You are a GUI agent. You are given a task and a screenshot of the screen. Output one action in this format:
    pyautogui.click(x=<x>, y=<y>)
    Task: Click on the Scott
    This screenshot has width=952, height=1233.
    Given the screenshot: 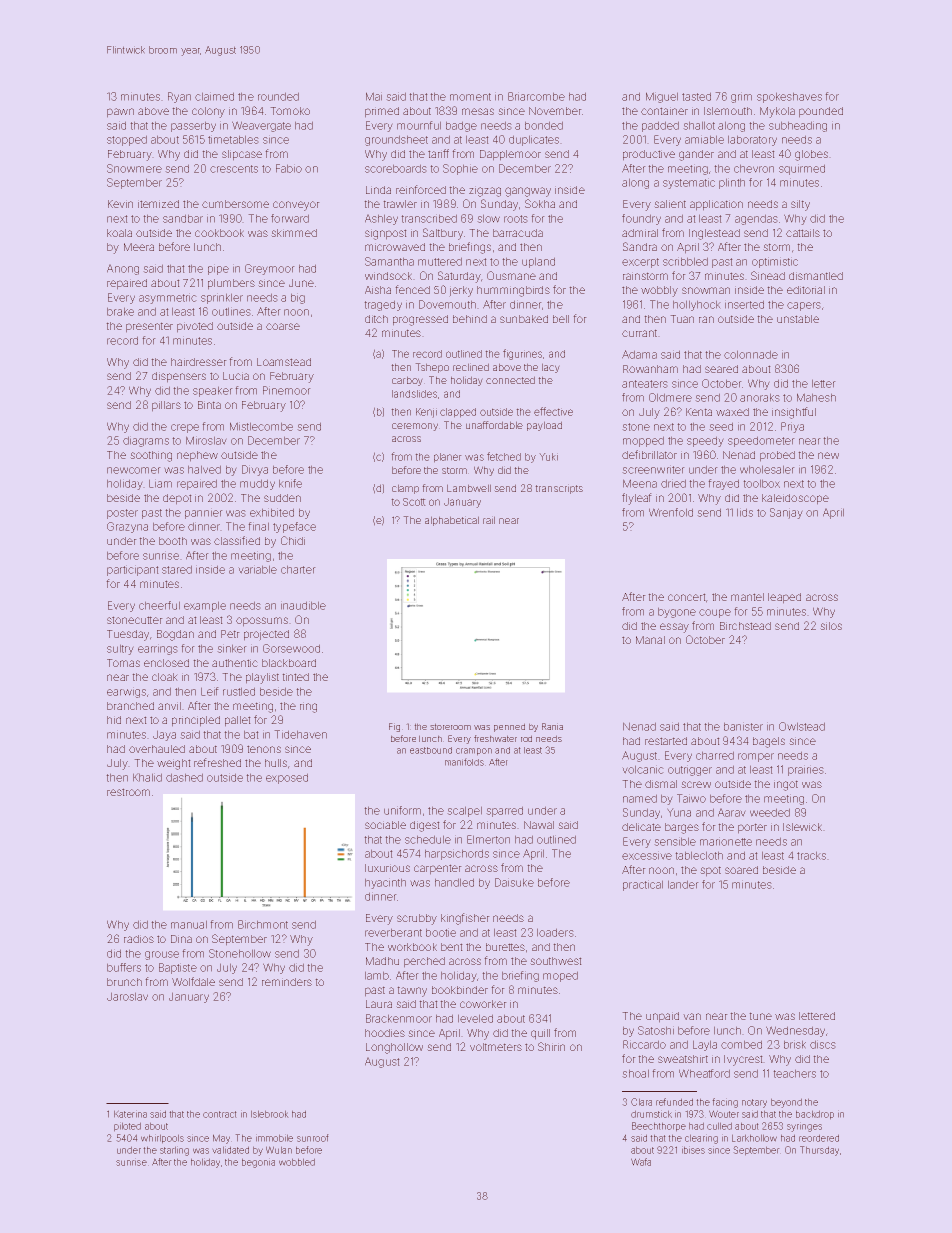 What is the action you would take?
    pyautogui.click(x=414, y=502)
